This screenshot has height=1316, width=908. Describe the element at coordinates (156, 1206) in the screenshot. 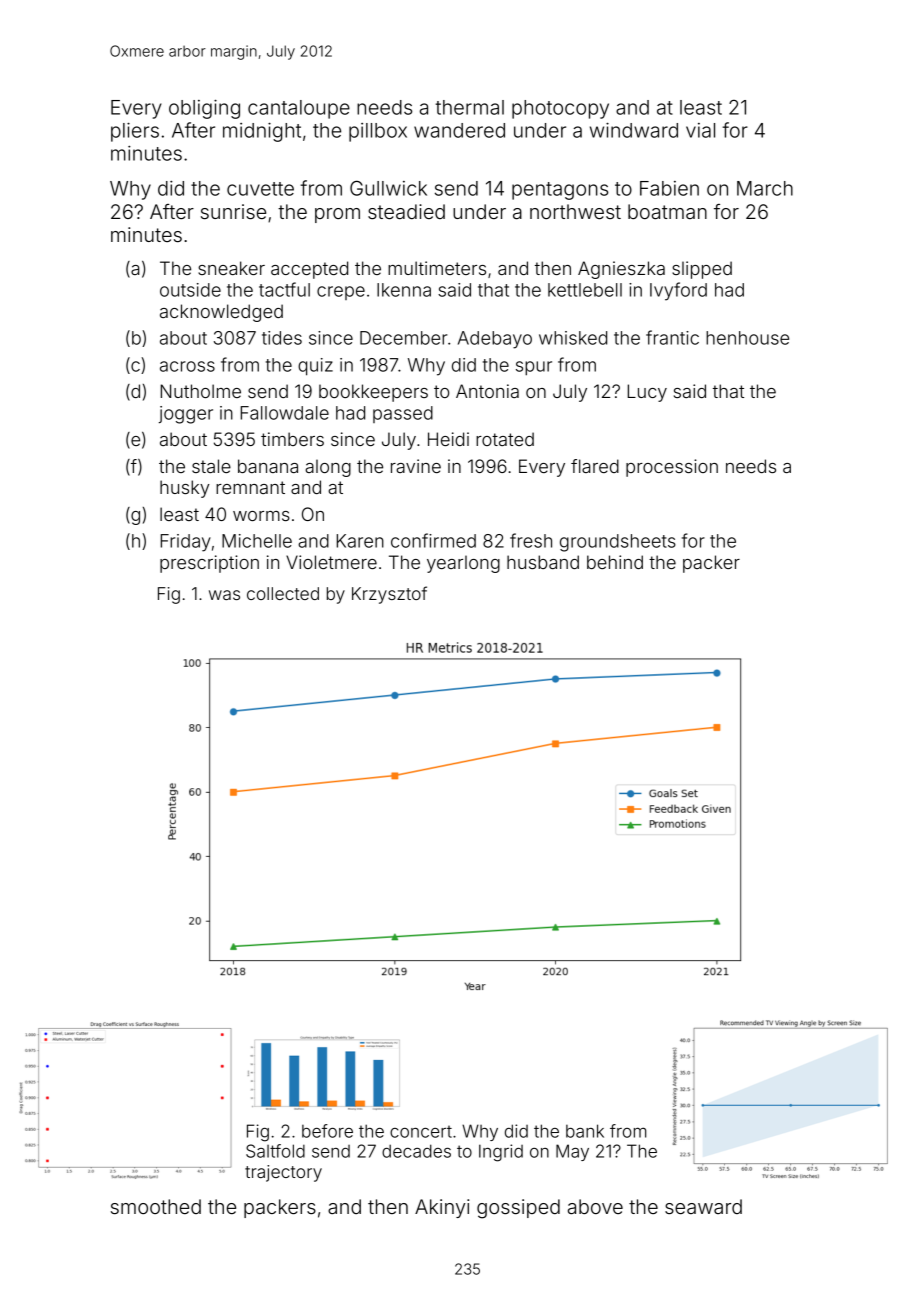

I see `smoothed` at that location.
